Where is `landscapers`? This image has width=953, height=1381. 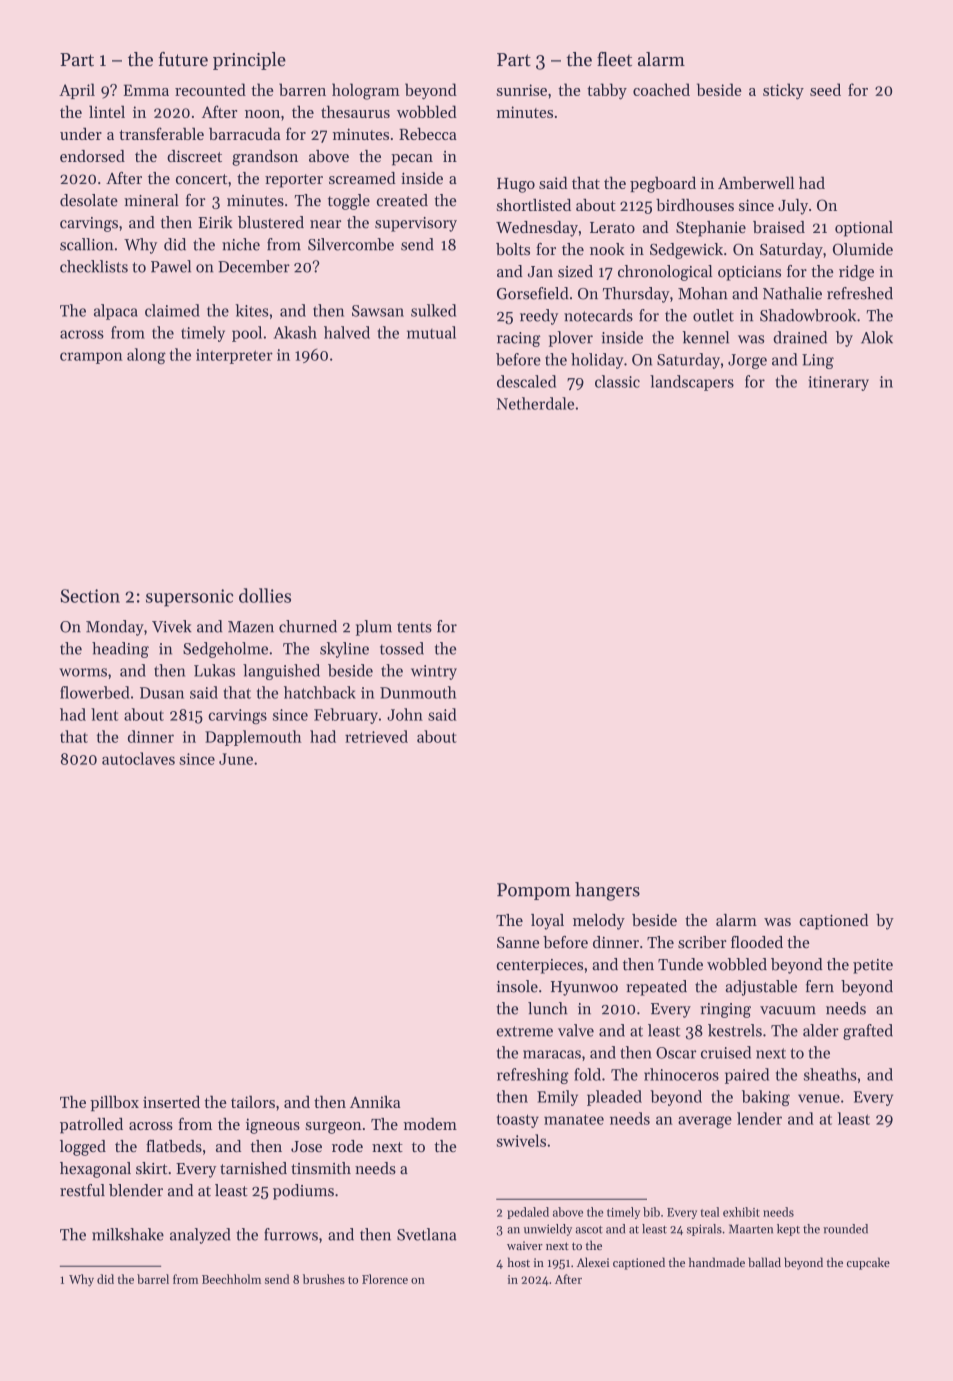
landscapers is located at coordinates (692, 383).
